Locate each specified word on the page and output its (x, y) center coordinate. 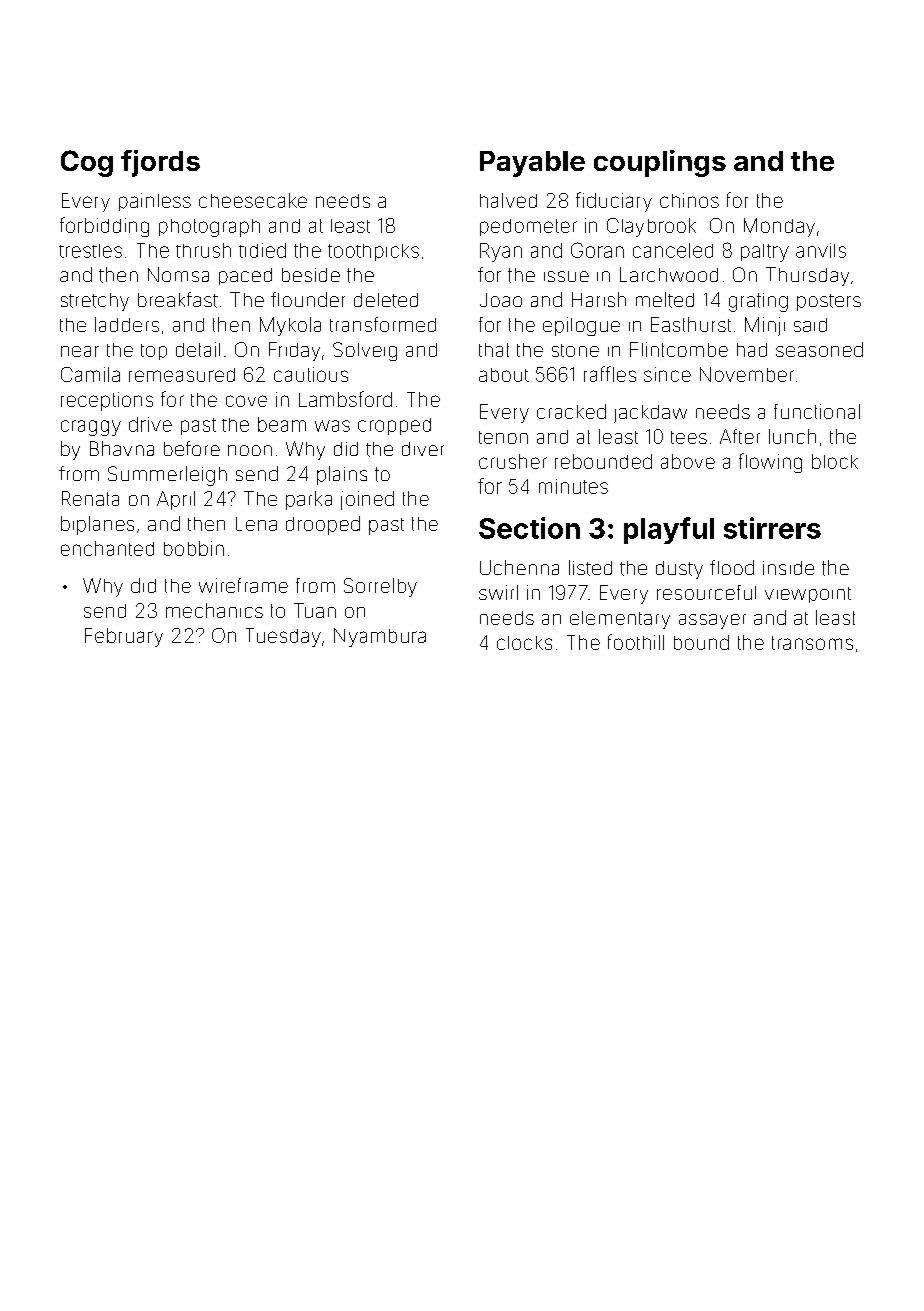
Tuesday (283, 637)
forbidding (104, 227)
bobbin (194, 548)
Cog (87, 163)
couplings (660, 163)
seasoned (819, 349)
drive (150, 424)
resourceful (706, 592)
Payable (532, 164)
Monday (779, 227)
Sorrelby (380, 587)
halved (508, 200)
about (504, 375)
